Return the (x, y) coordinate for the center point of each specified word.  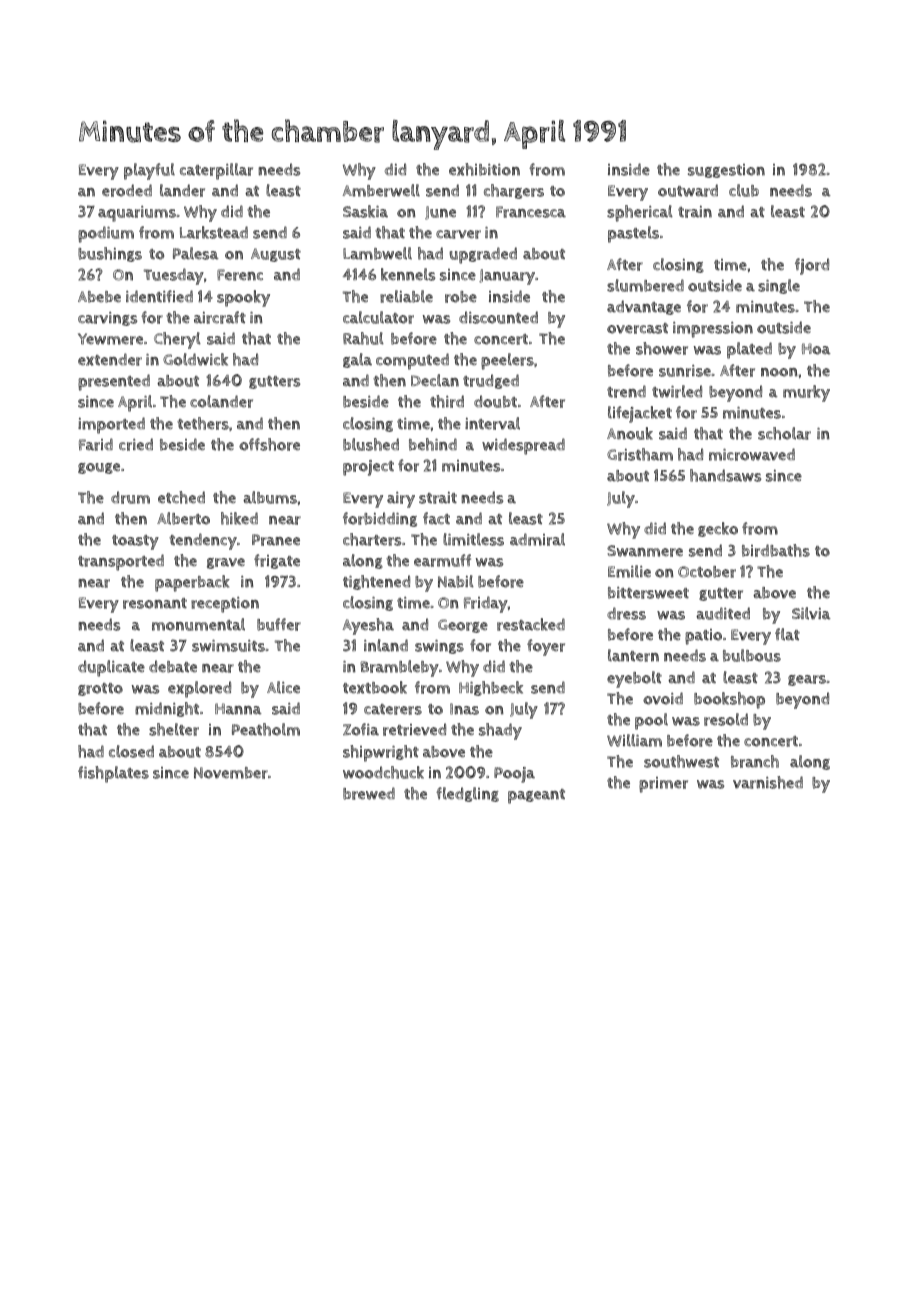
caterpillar (216, 171)
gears (807, 680)
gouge (99, 468)
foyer (546, 647)
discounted (498, 317)
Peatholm (266, 729)
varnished (768, 782)
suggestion (726, 171)
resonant (155, 603)
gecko (718, 529)
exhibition (484, 169)
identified (159, 296)
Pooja (514, 775)
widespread (523, 446)
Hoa (816, 349)
